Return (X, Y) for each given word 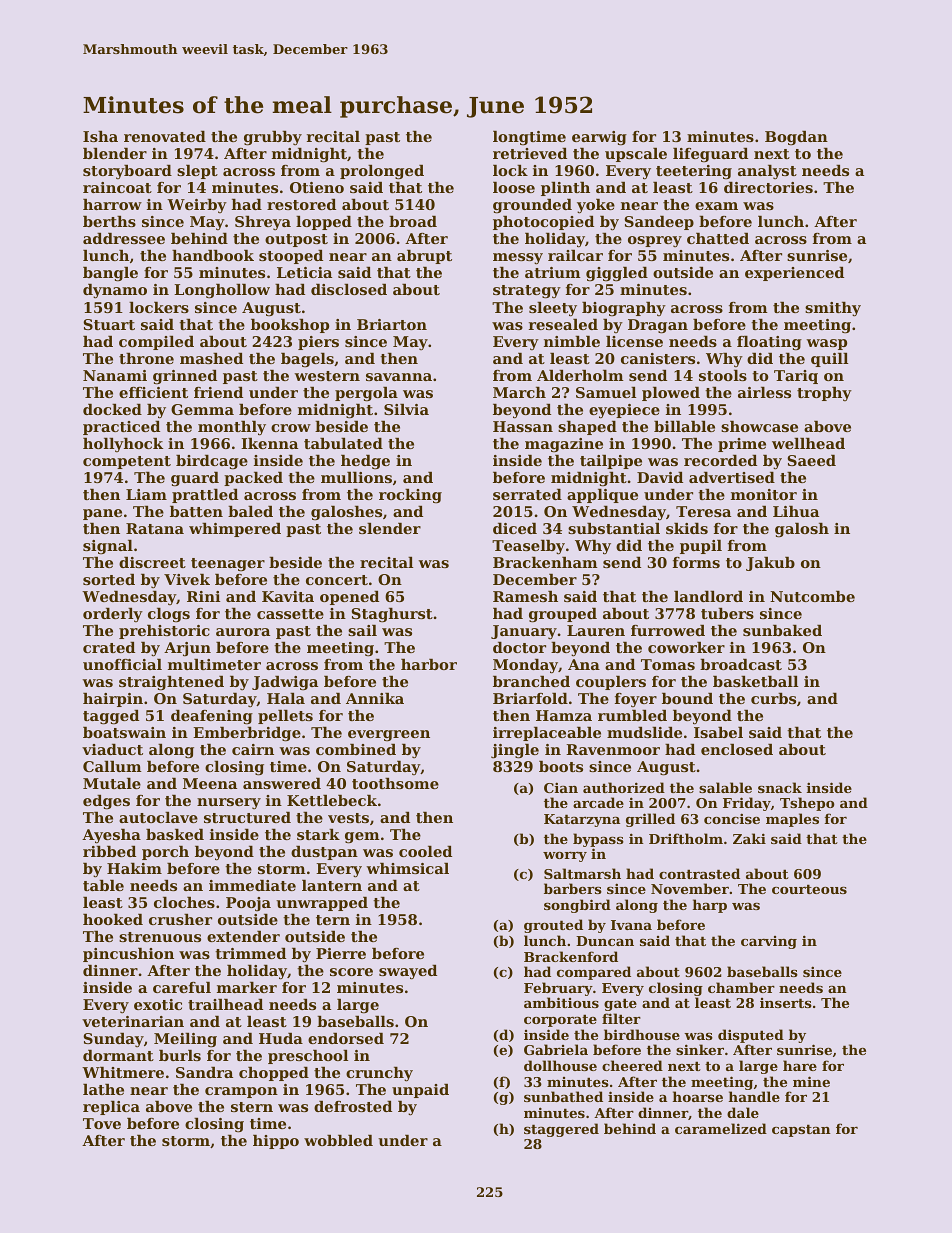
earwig (599, 138)
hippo (276, 1142)
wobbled (338, 1140)
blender (115, 153)
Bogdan (796, 138)
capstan (801, 1130)
